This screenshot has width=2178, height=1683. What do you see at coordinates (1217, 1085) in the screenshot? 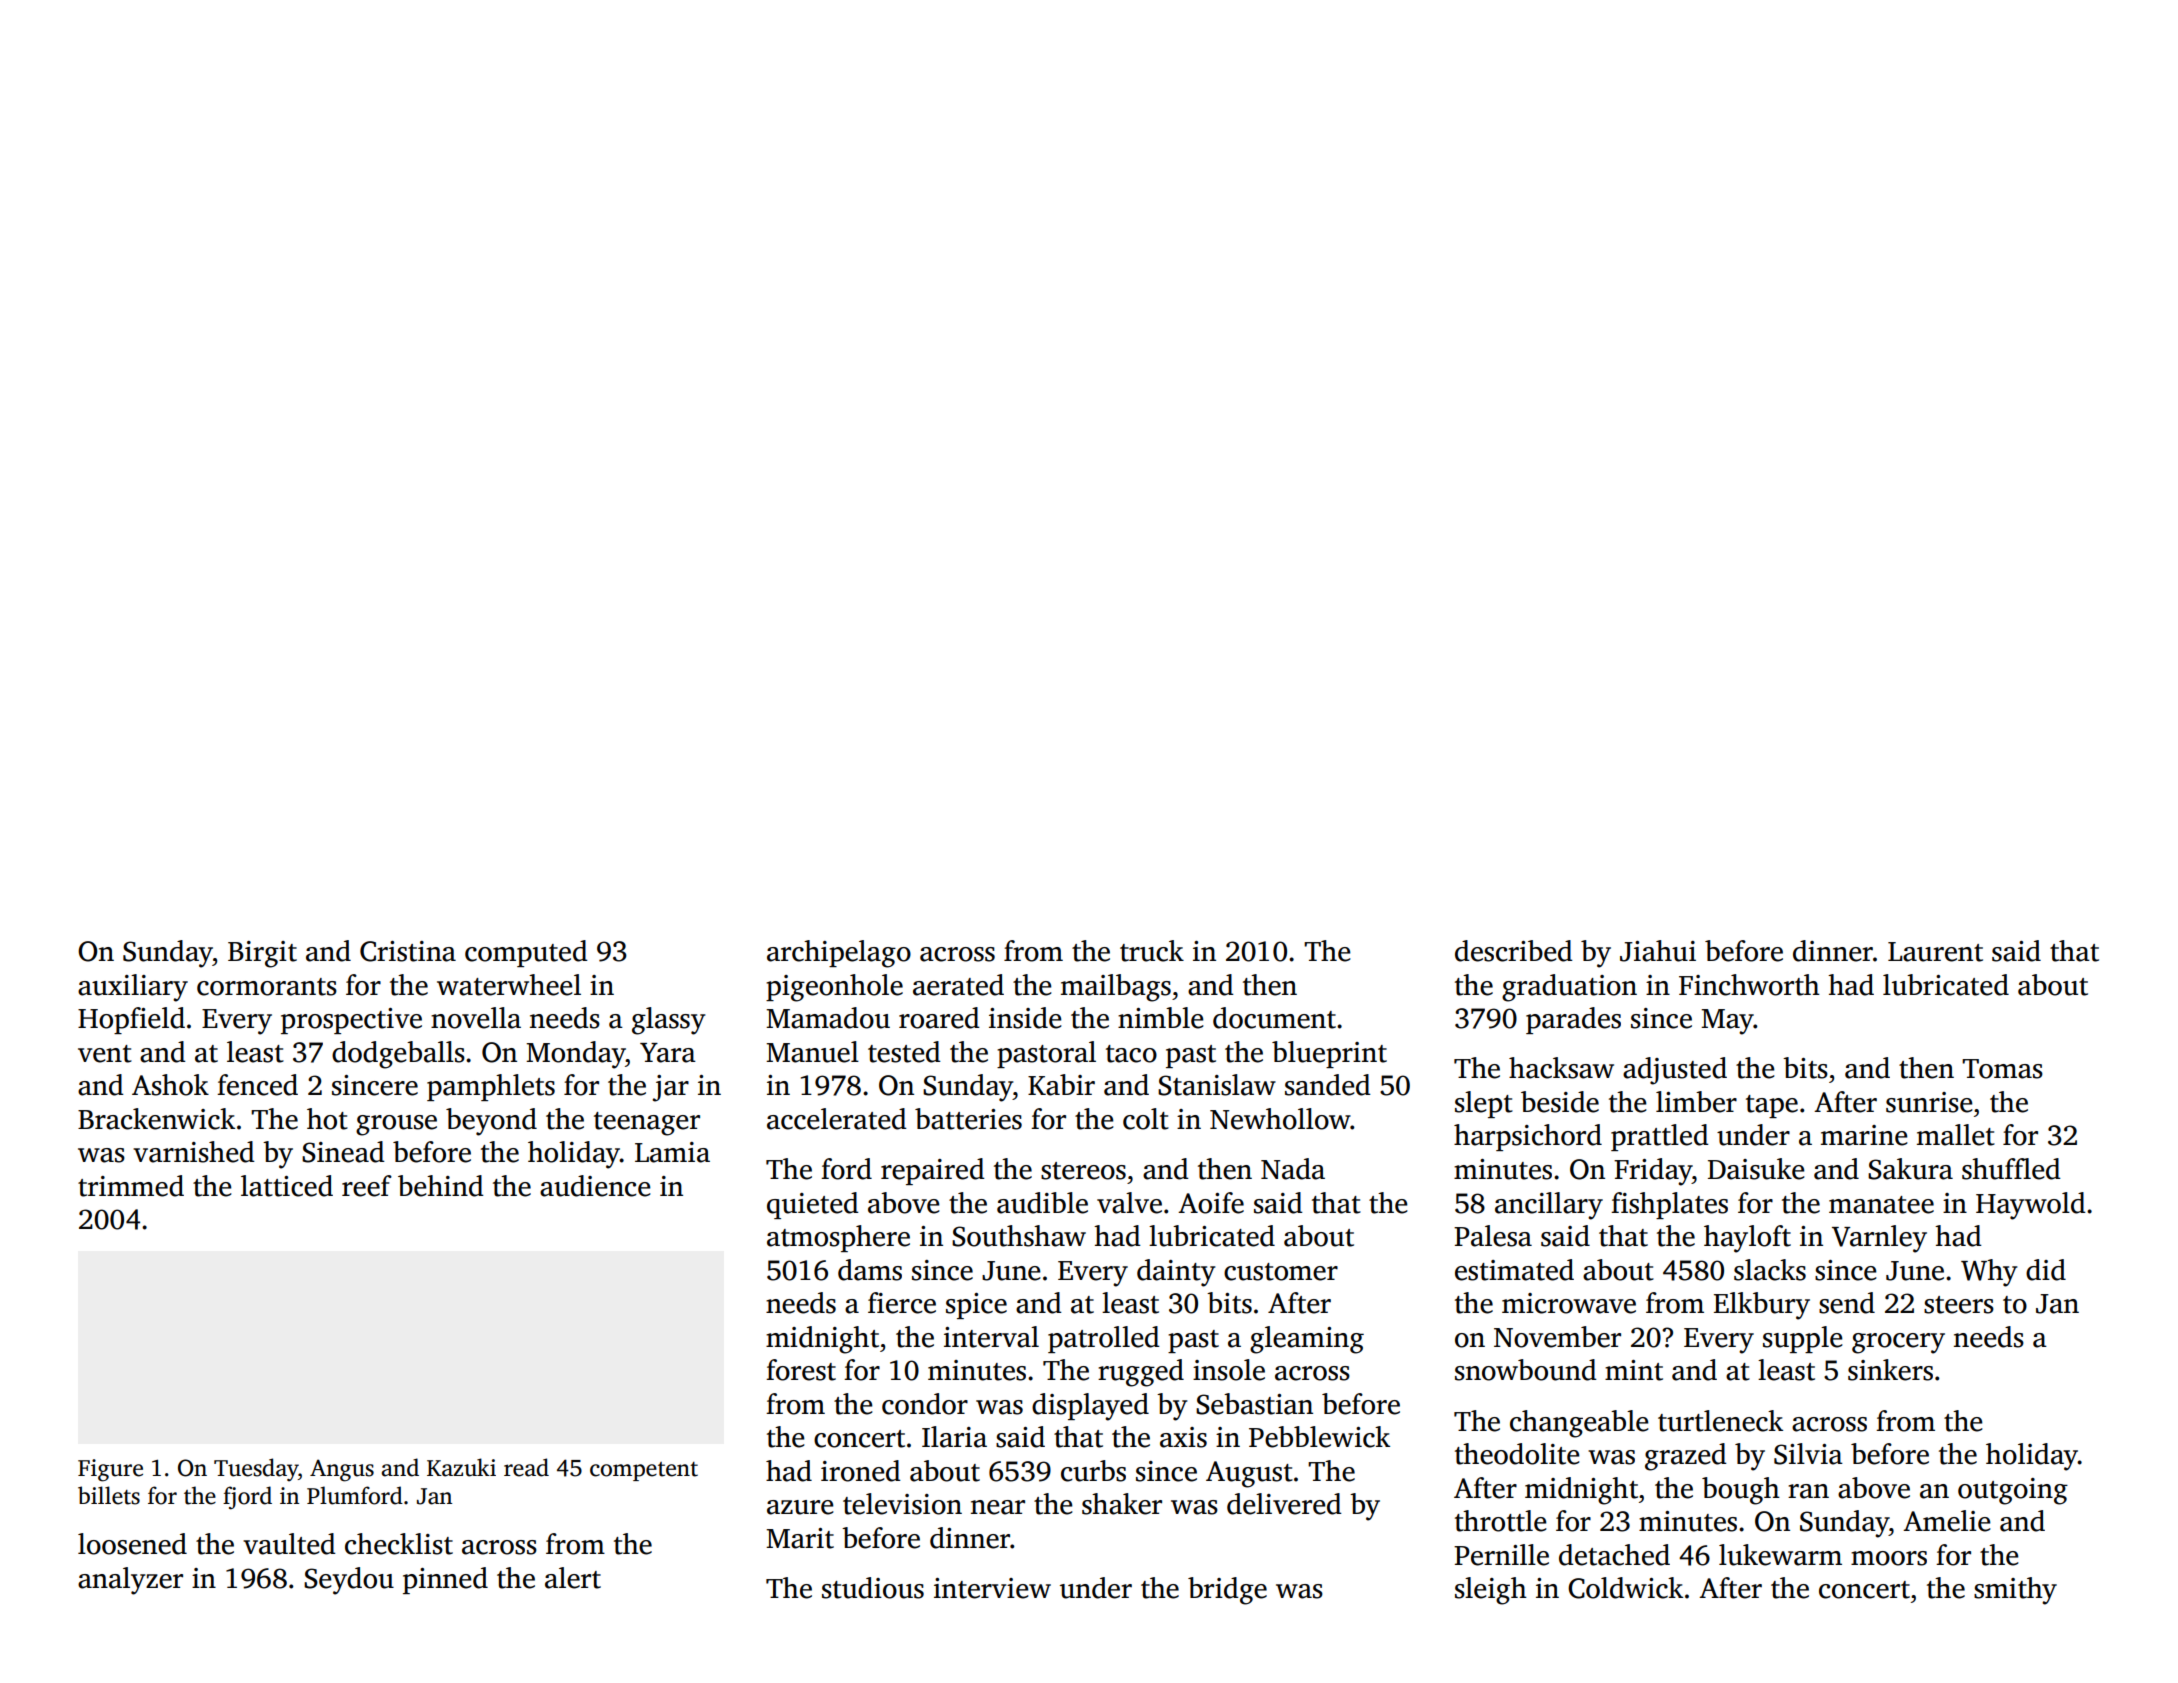
I see `Stanislaw` at bounding box center [1217, 1085].
